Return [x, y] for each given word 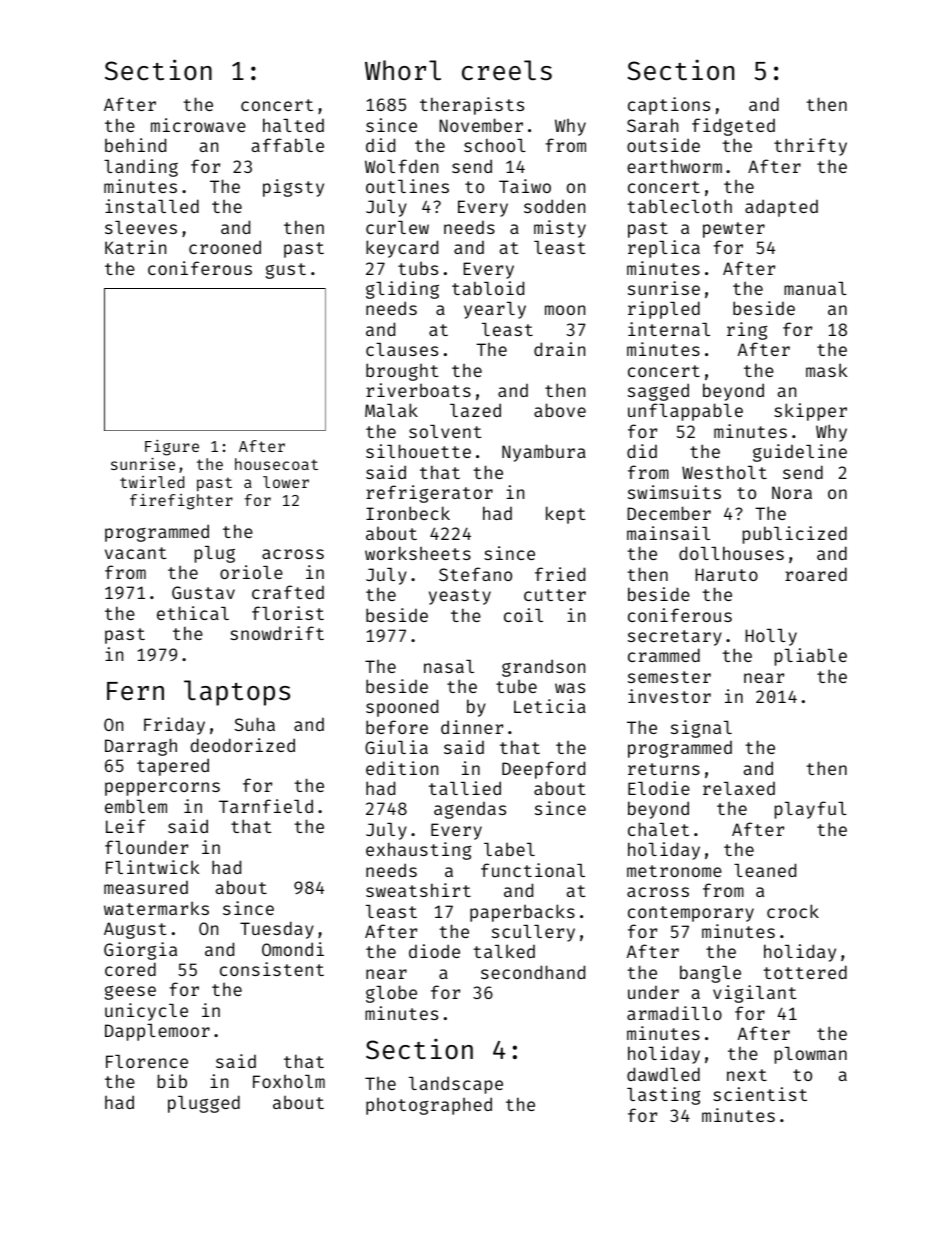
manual [815, 288]
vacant [136, 553]
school [495, 145]
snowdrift [277, 633]
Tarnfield [266, 806]
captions [669, 106]
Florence [147, 1061]
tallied [465, 788]
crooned [225, 247]
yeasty [460, 597]
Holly [771, 637]
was [570, 688]
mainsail [668, 533]
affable [288, 145]
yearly [495, 310]
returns [664, 769]
